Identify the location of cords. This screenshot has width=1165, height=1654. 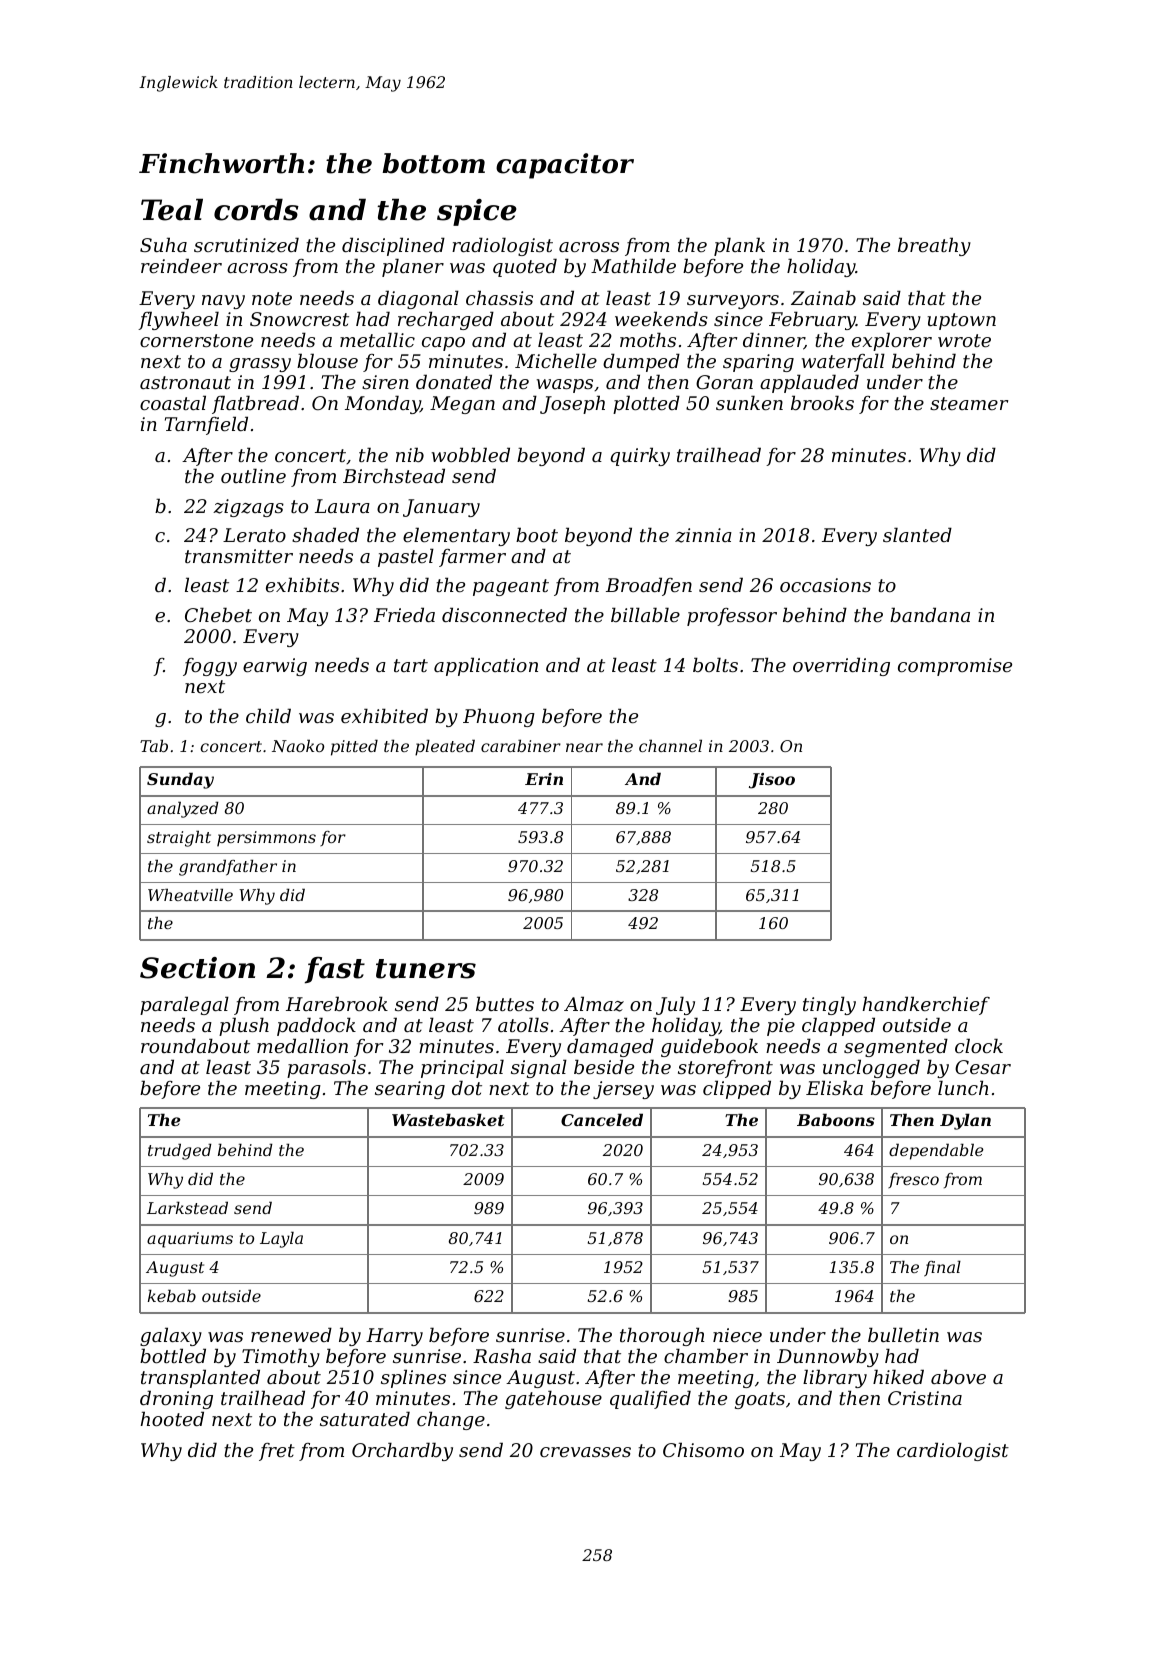
(256, 209).
